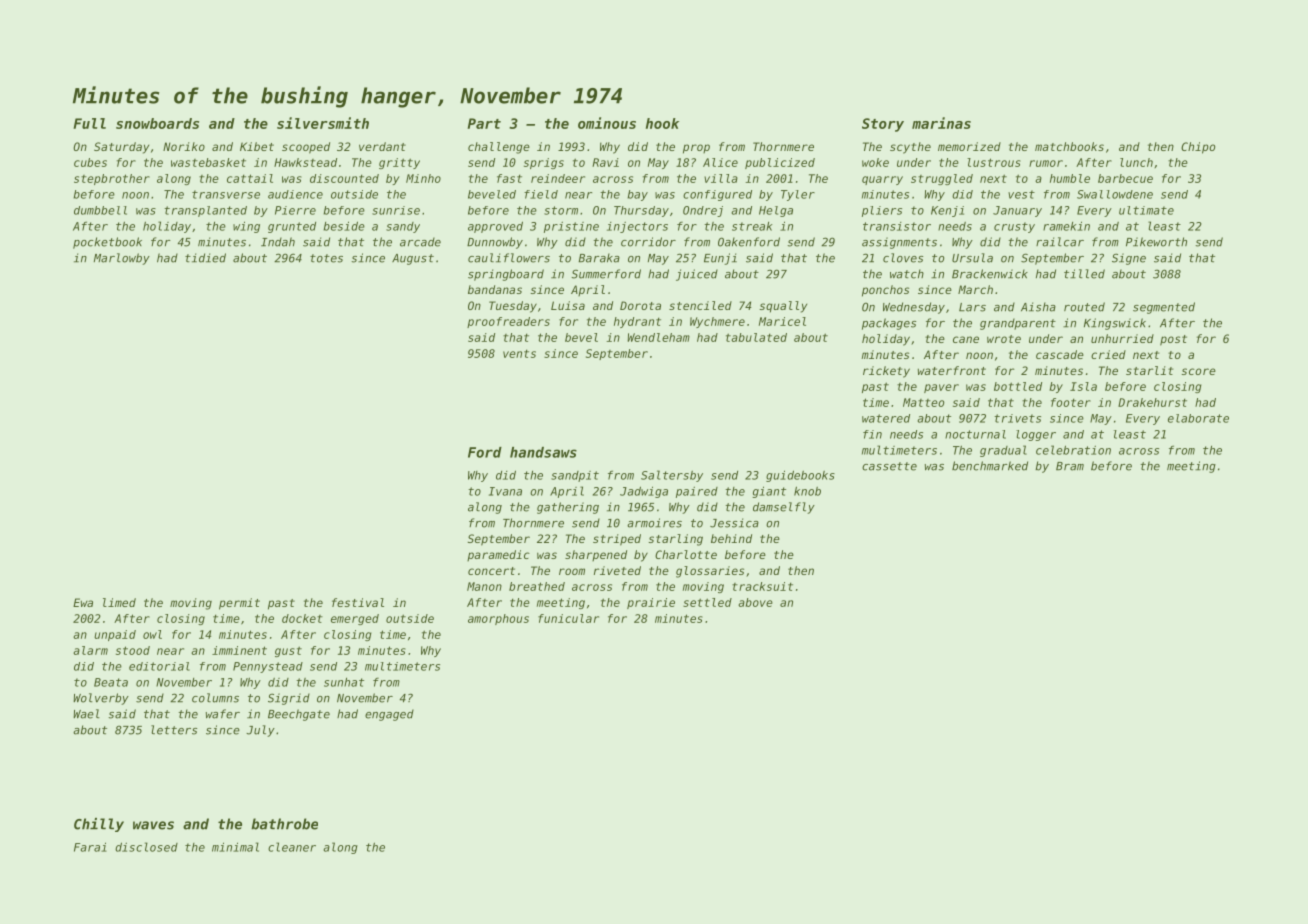 The width and height of the screenshot is (1308, 924). Describe the element at coordinates (755, 602) in the screenshot. I see `above` at that location.
